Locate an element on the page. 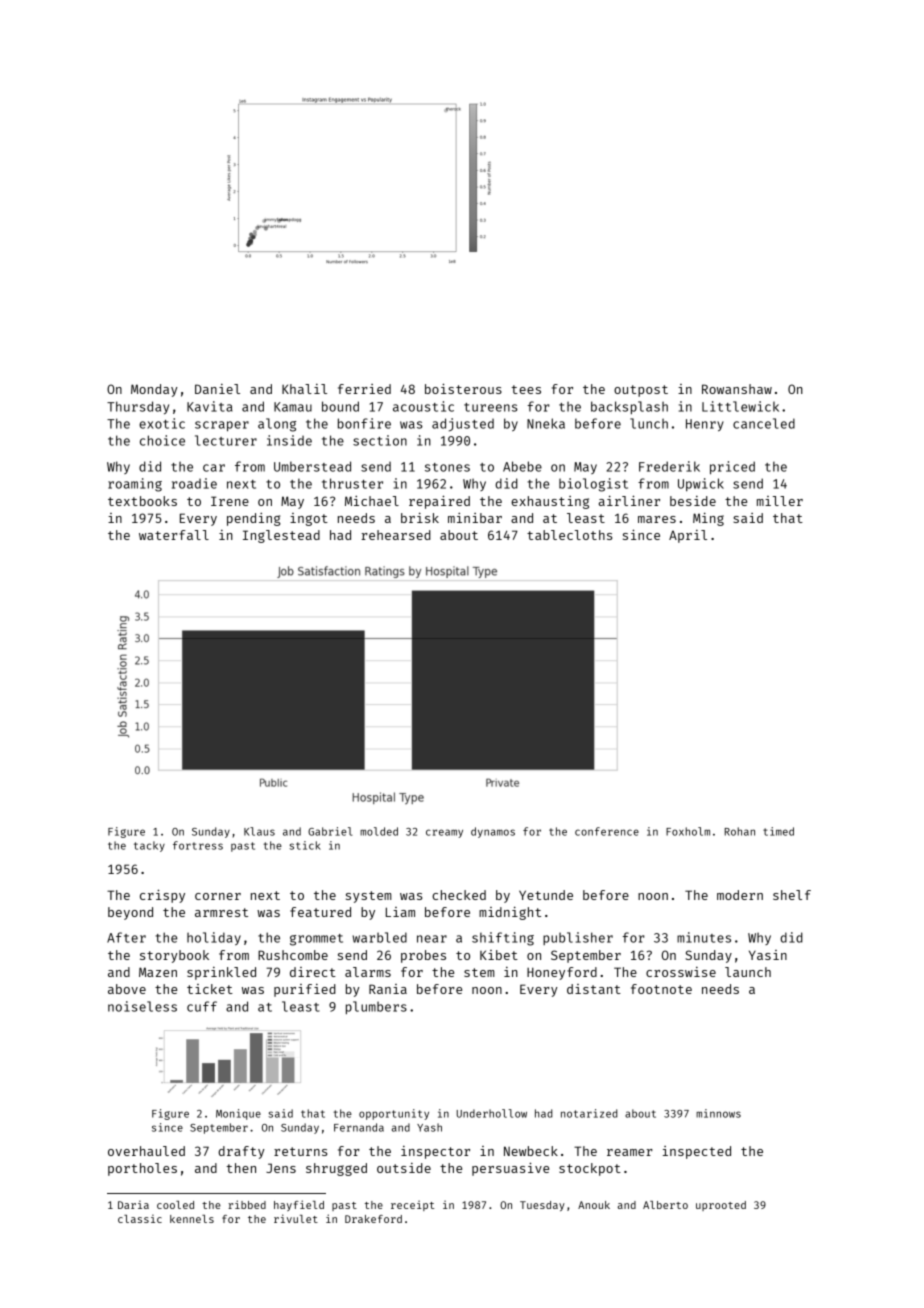  timed is located at coordinates (778, 831).
